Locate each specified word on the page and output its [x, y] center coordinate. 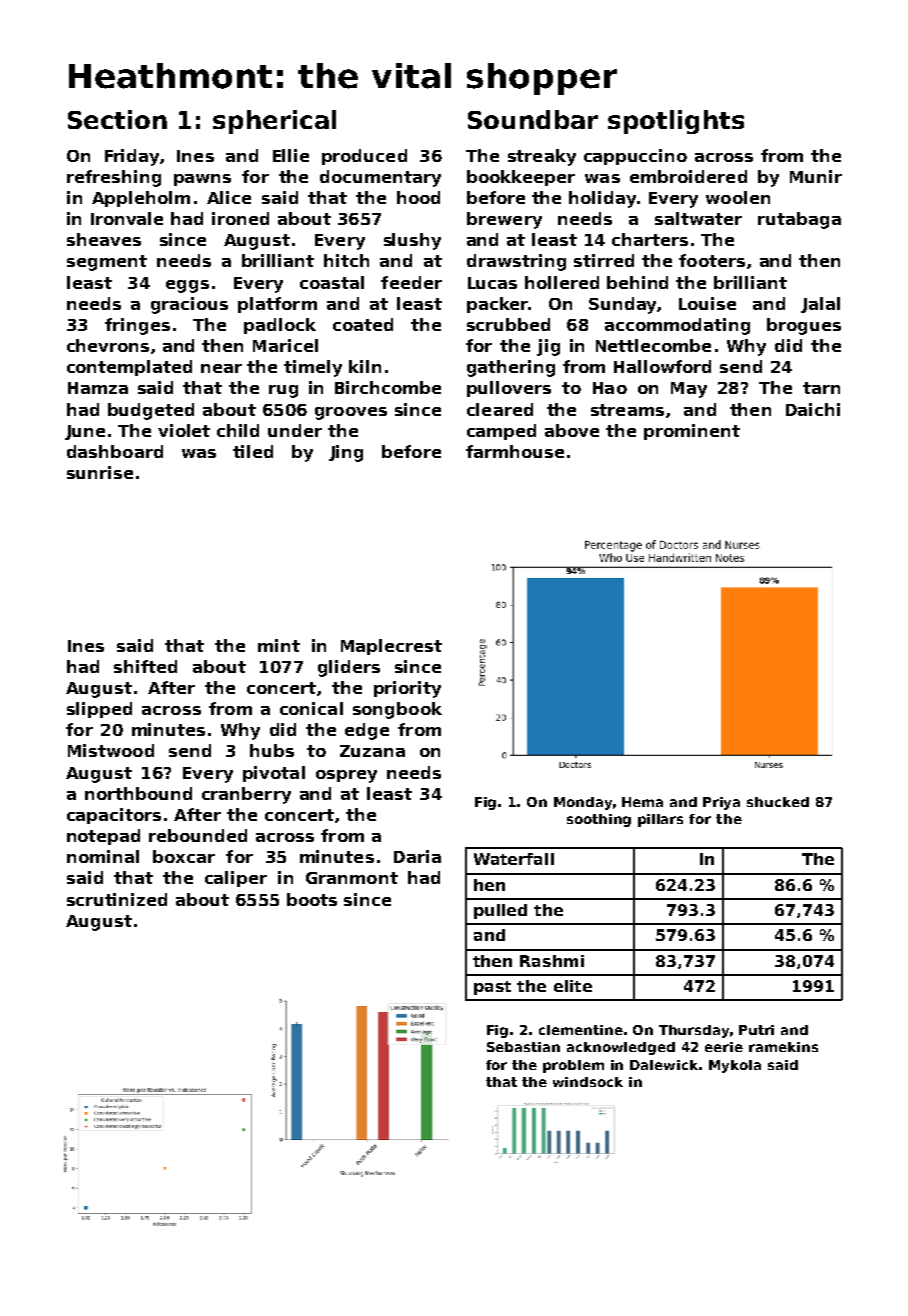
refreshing [114, 178]
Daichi [813, 409]
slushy [412, 241]
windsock [588, 1082]
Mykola [735, 1066]
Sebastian [523, 1047]
